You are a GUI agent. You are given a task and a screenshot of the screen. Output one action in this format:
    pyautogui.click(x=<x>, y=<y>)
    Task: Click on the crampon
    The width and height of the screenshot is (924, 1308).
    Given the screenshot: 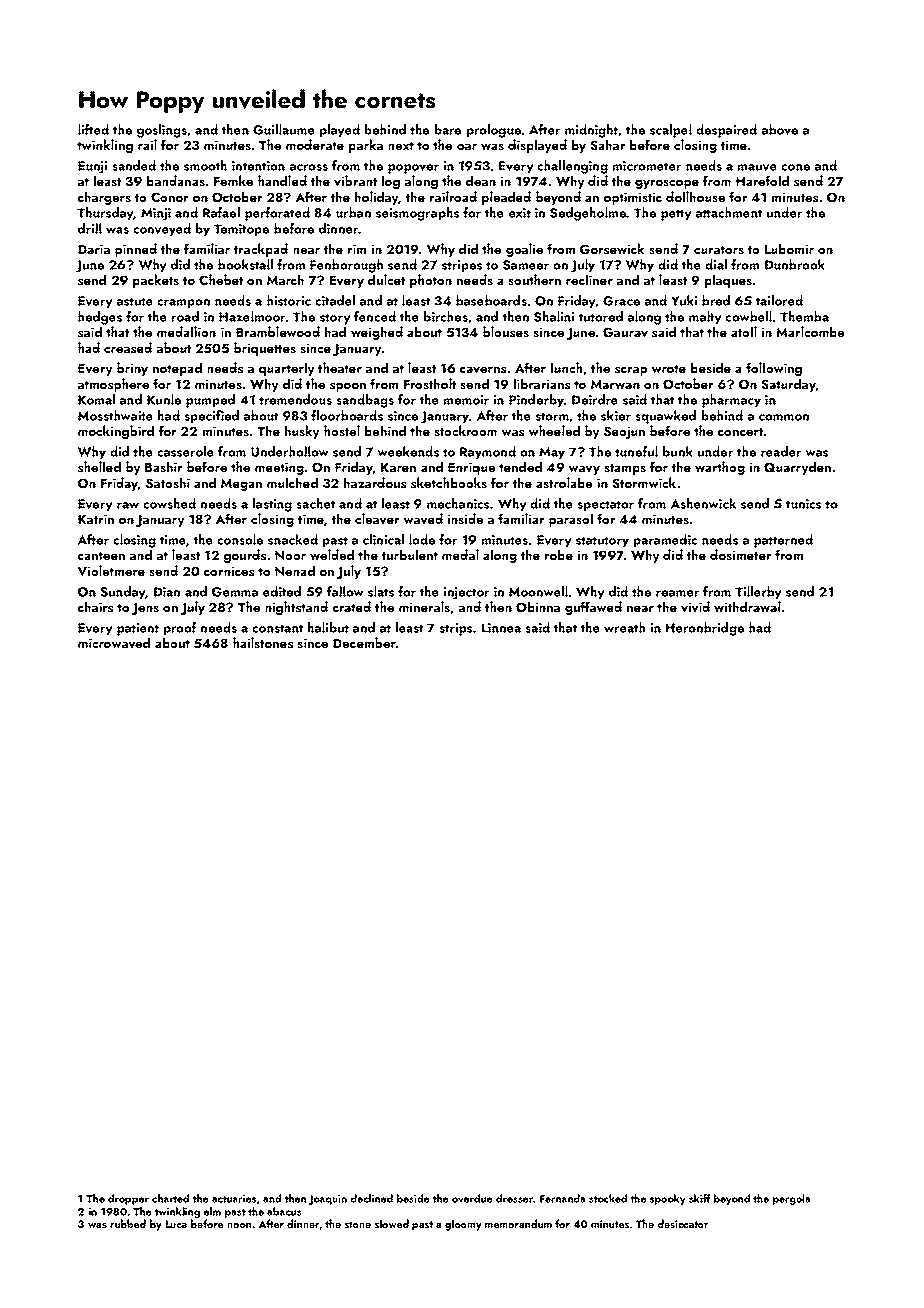 What is the action you would take?
    pyautogui.click(x=183, y=304)
